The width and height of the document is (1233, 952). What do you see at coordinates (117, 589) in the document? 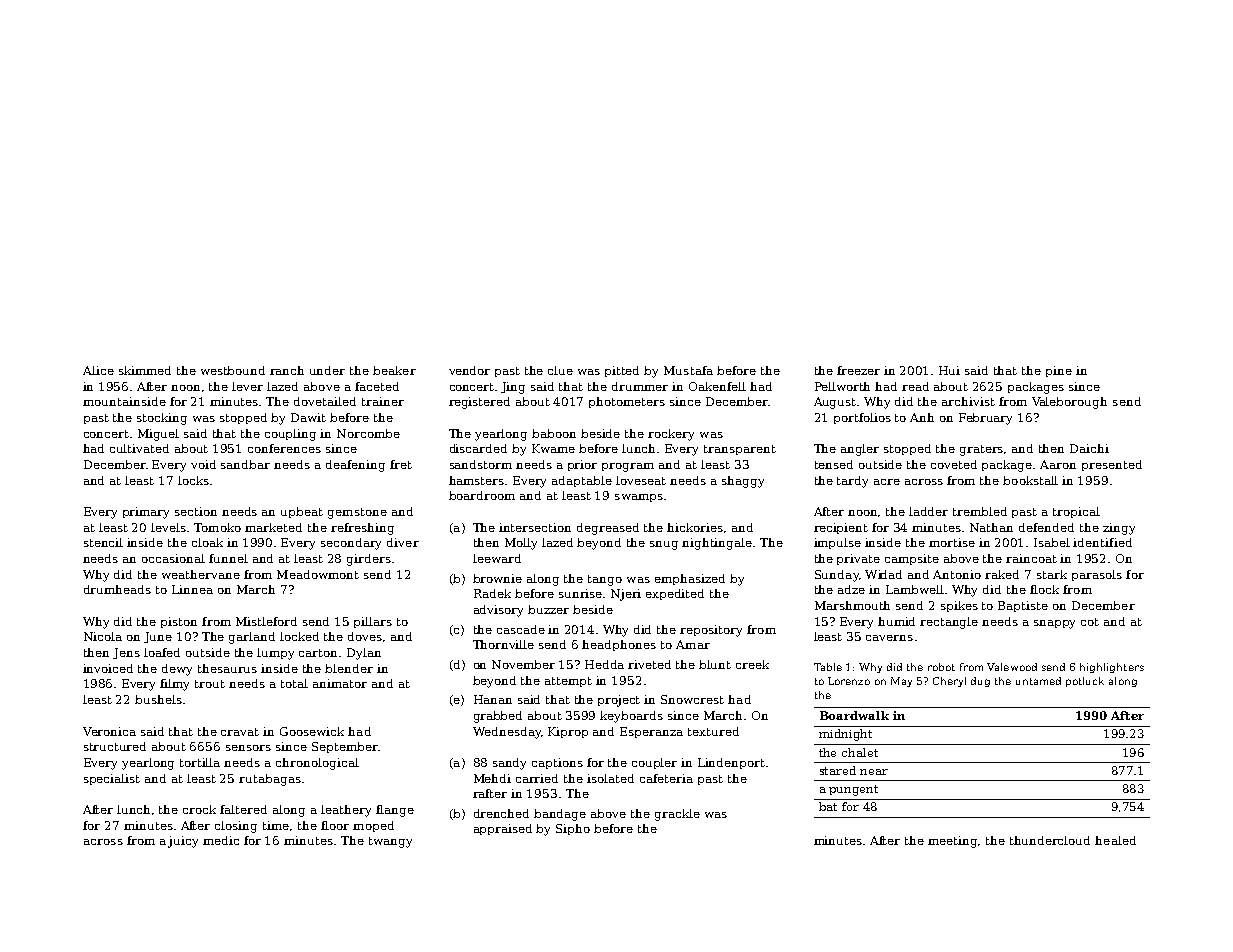
I see `drumheads` at bounding box center [117, 589].
